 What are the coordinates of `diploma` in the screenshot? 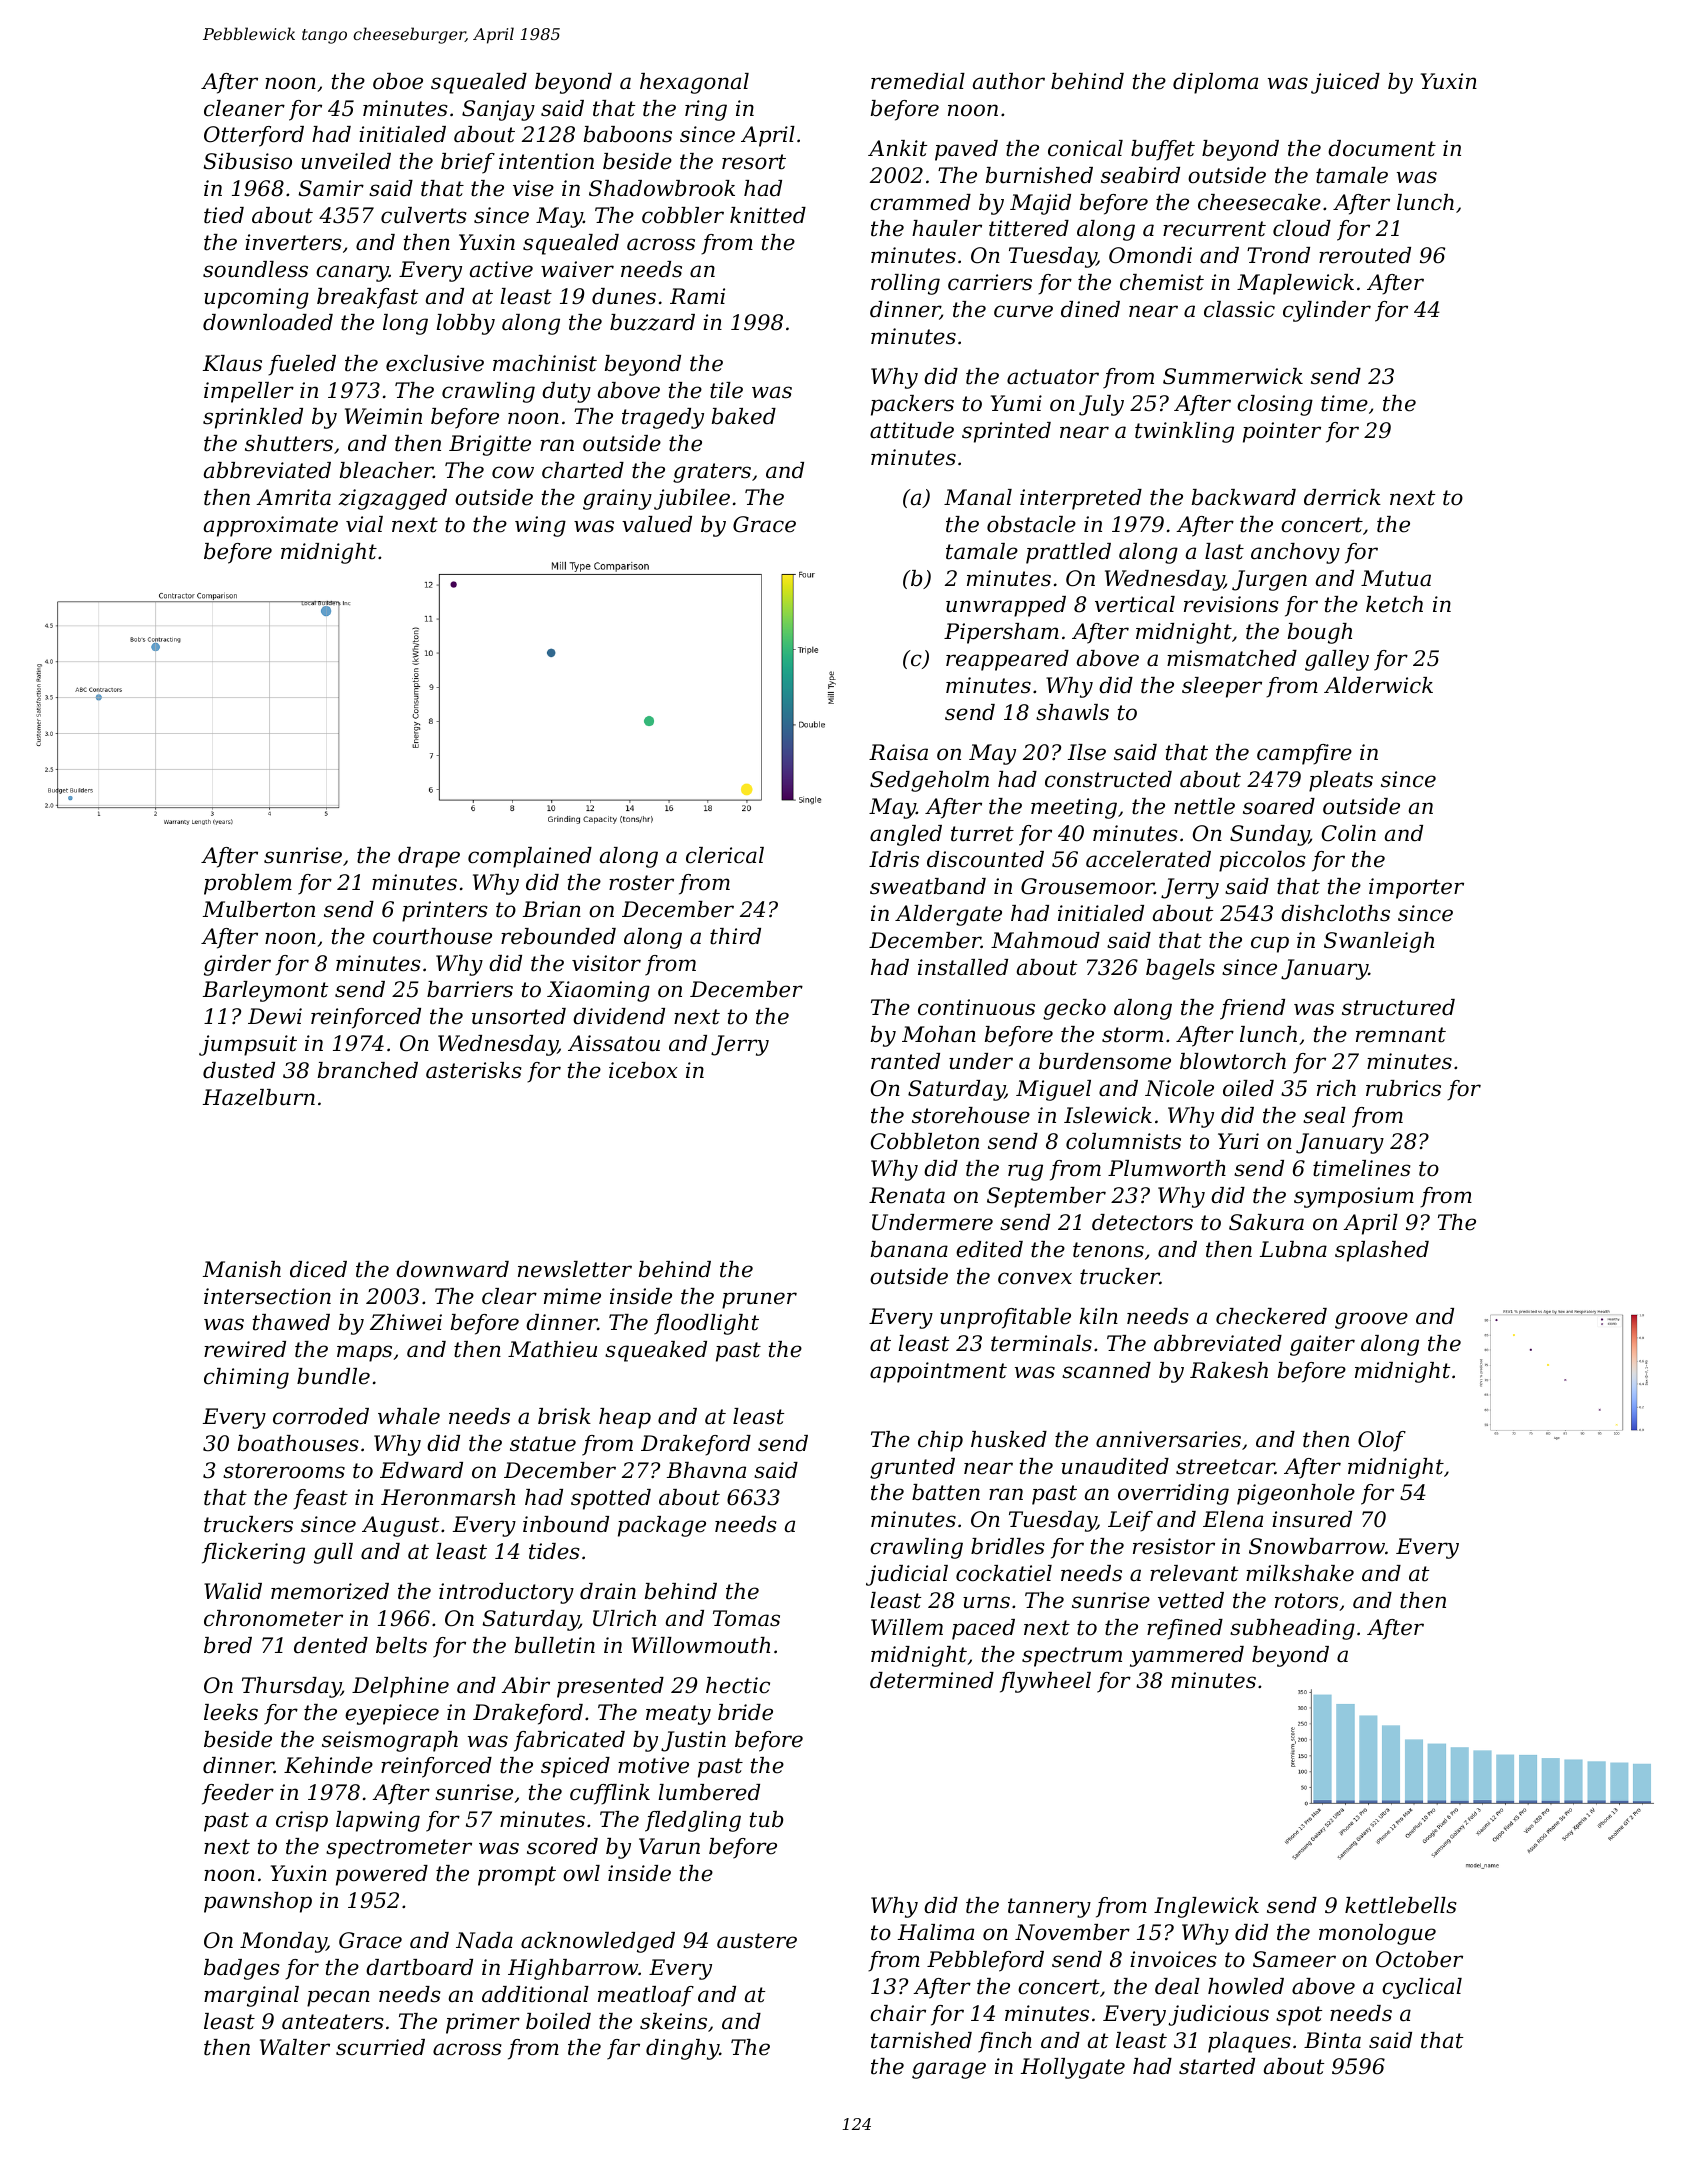 It's located at (1215, 83).
